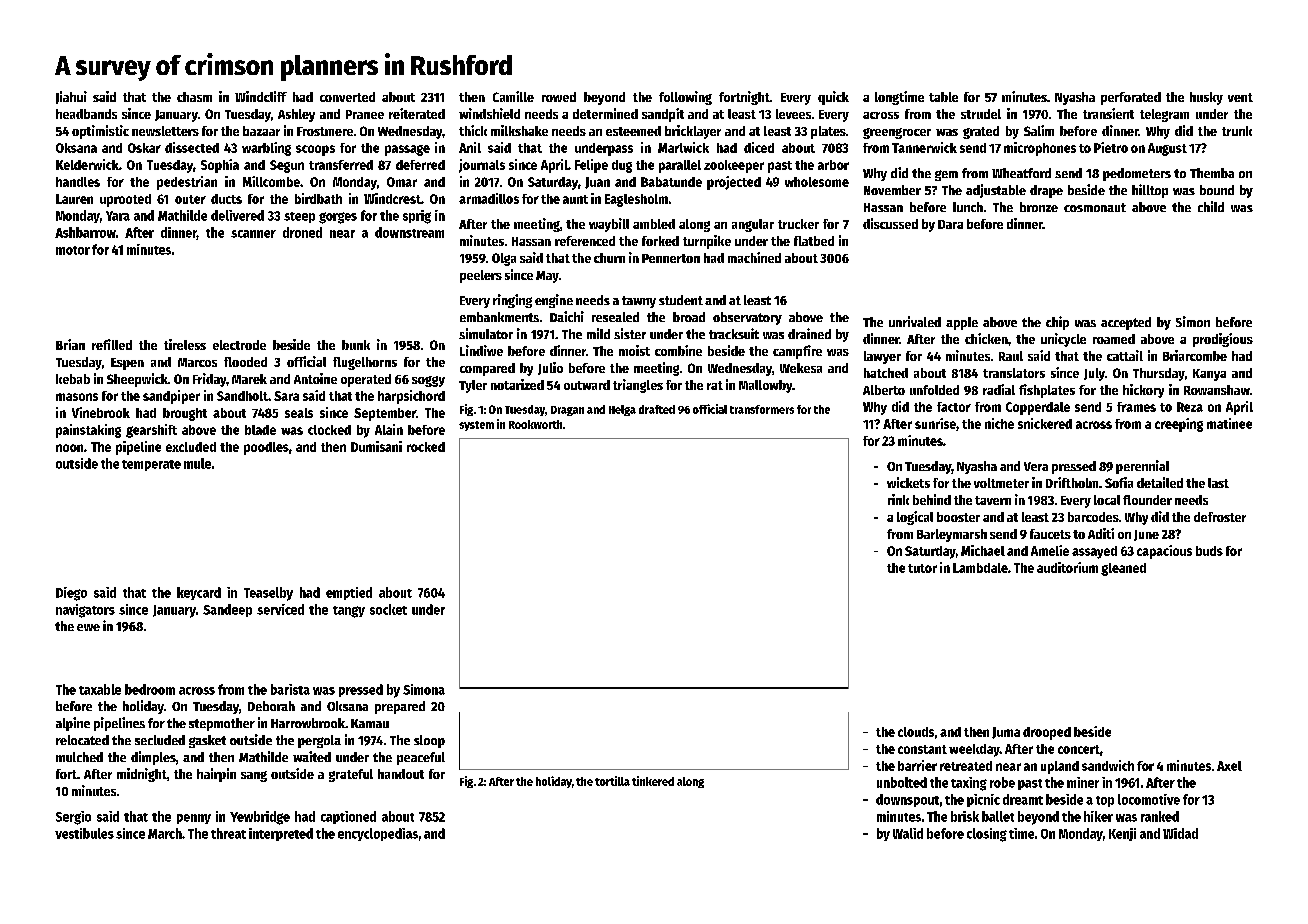 This screenshot has height=924, width=1308. What do you see at coordinates (185, 344) in the screenshot?
I see `tireless` at bounding box center [185, 344].
